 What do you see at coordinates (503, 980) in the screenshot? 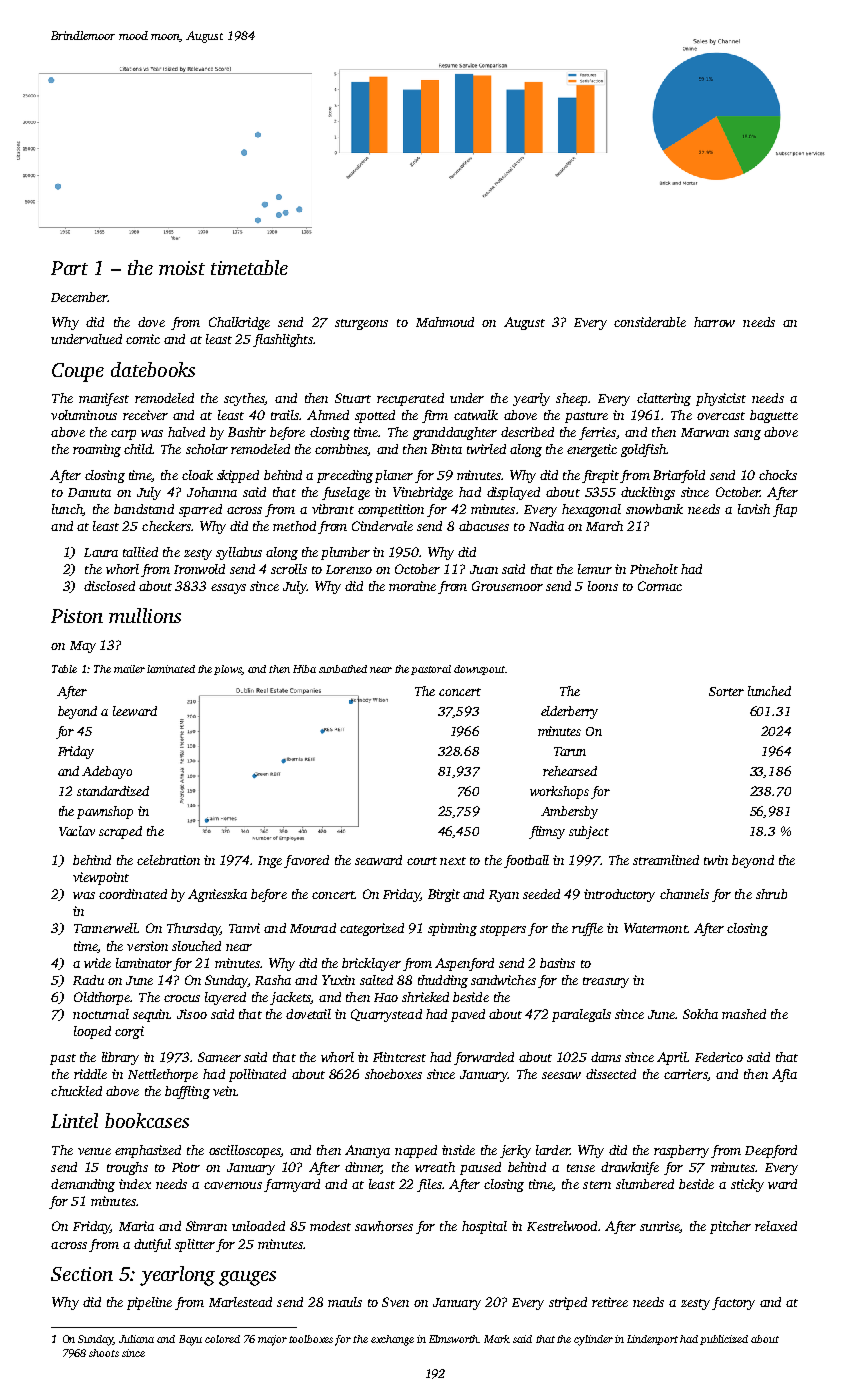
I see `sandwiches` at bounding box center [503, 980].
